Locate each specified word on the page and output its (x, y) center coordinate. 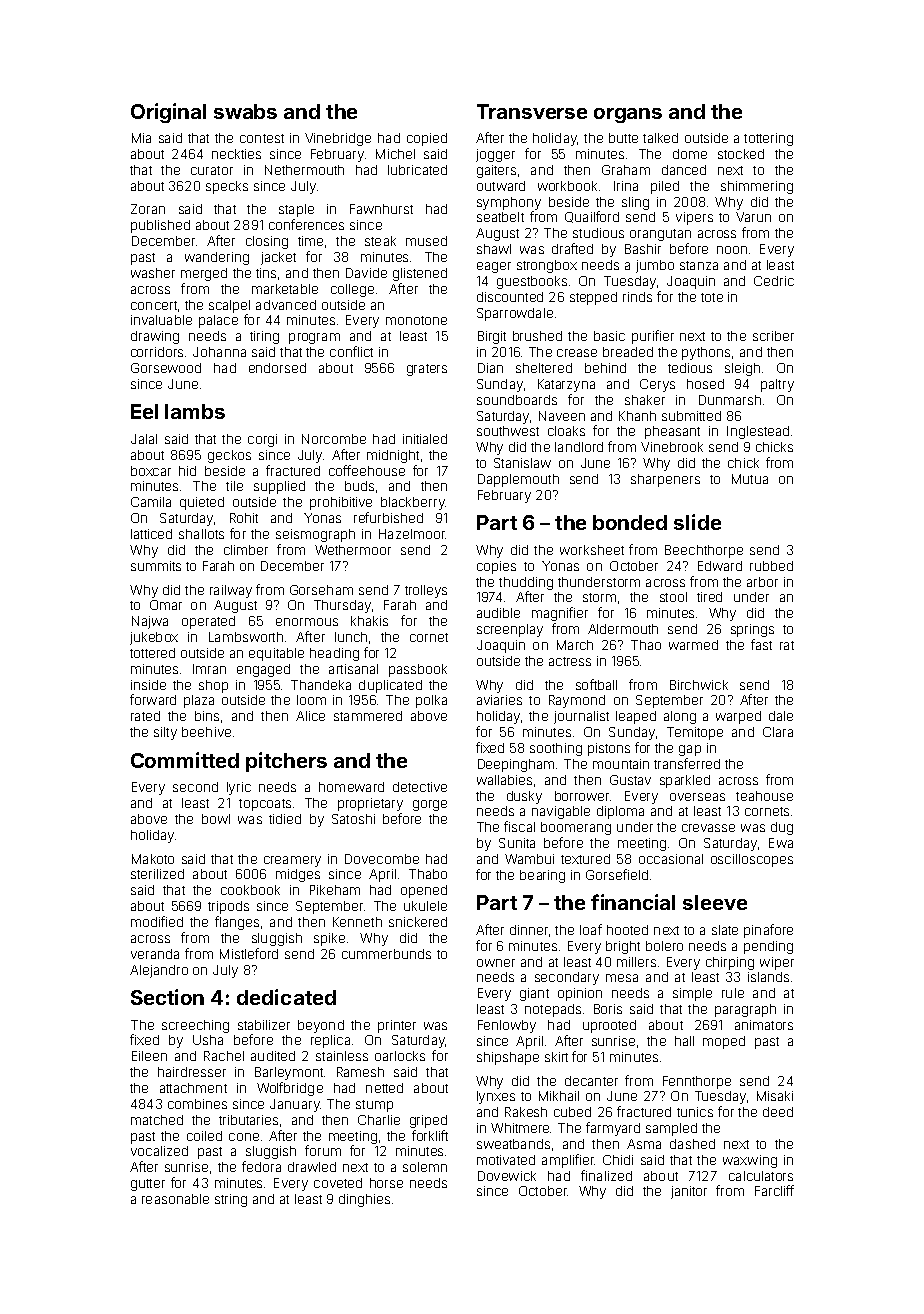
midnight (393, 456)
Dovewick (507, 1176)
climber (246, 550)
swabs (245, 111)
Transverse (532, 111)
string (231, 1200)
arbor (762, 582)
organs (628, 115)
